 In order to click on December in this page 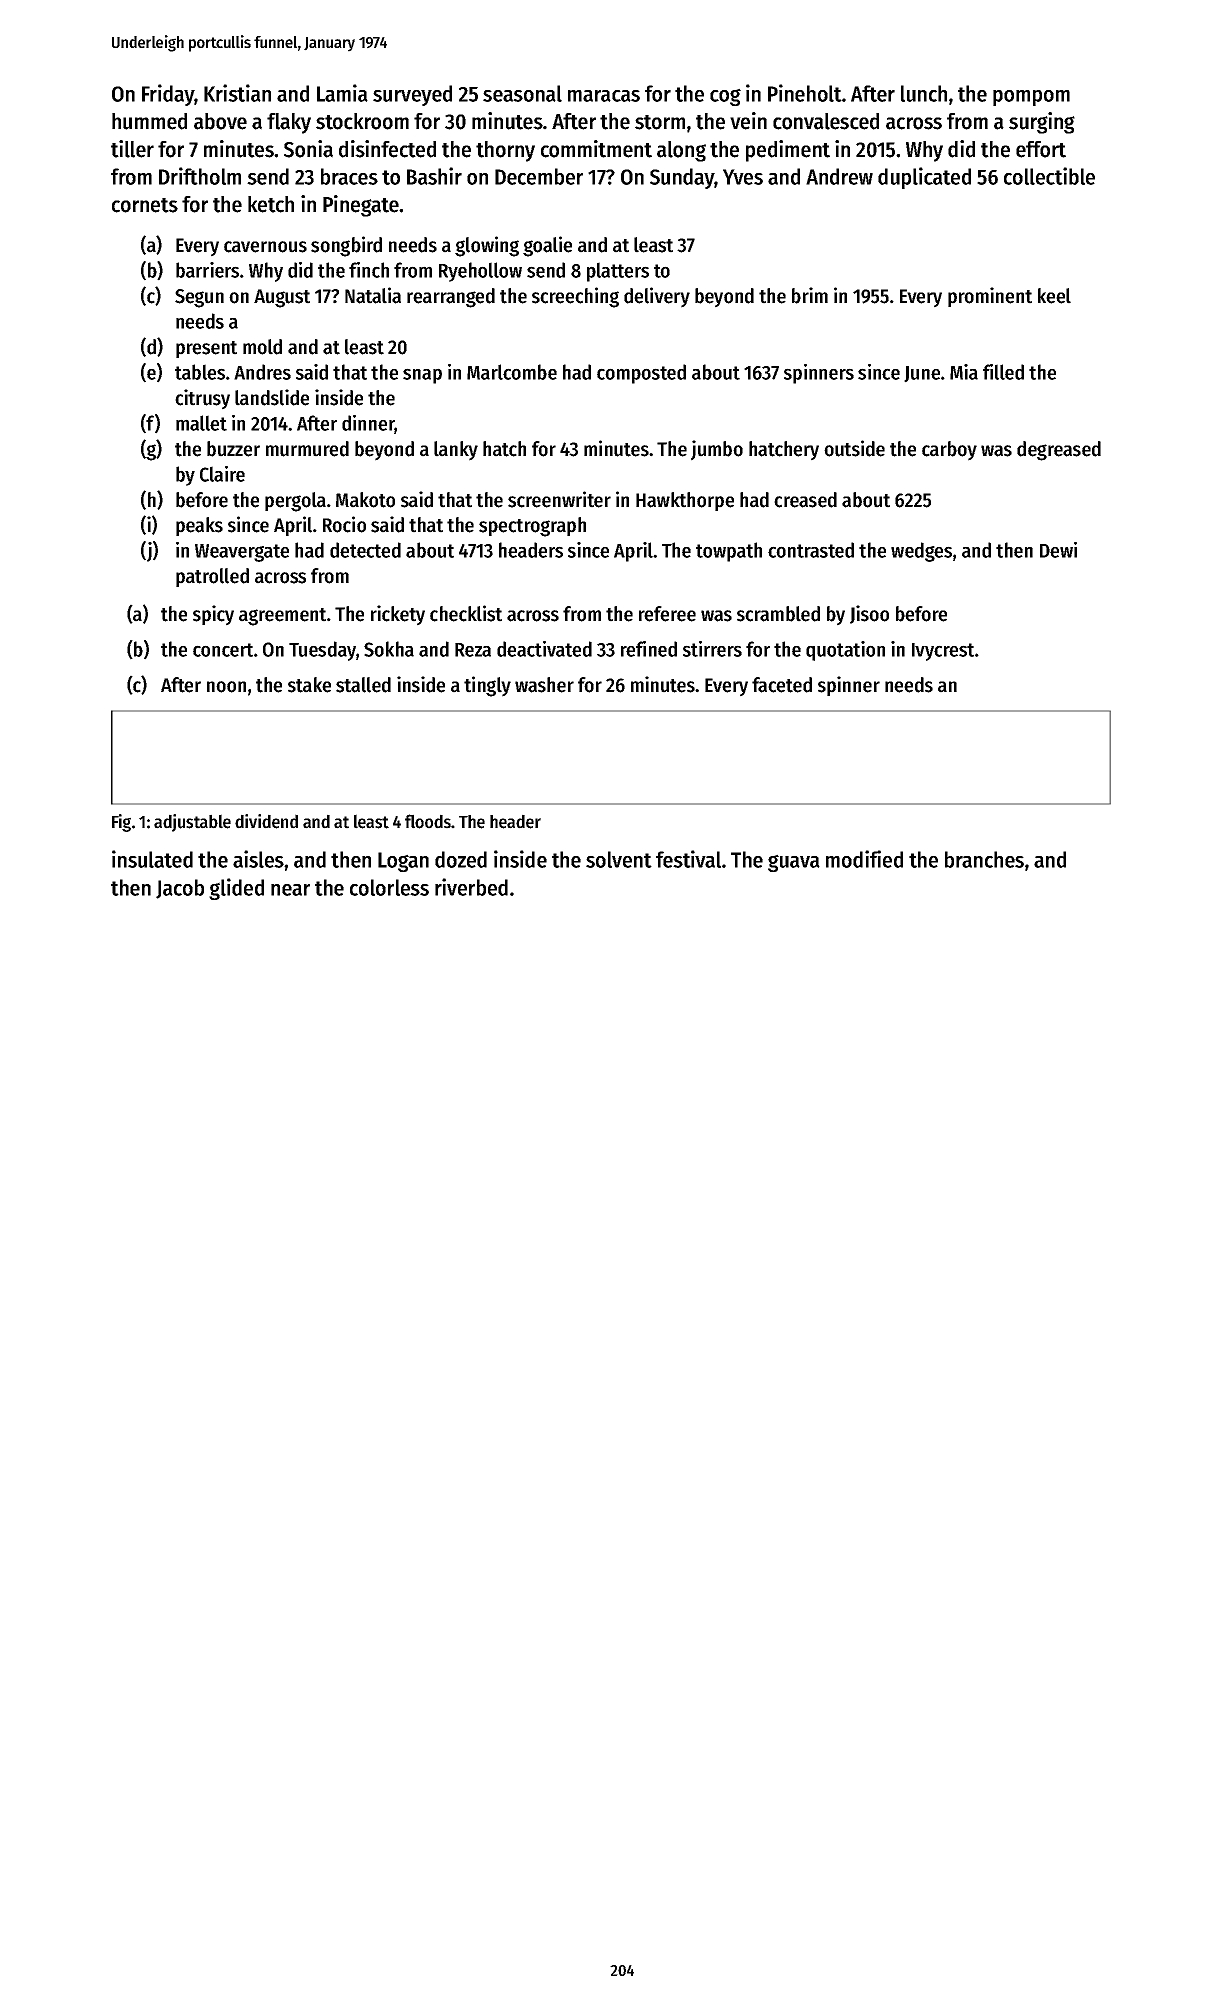, I will do `click(539, 176)`.
